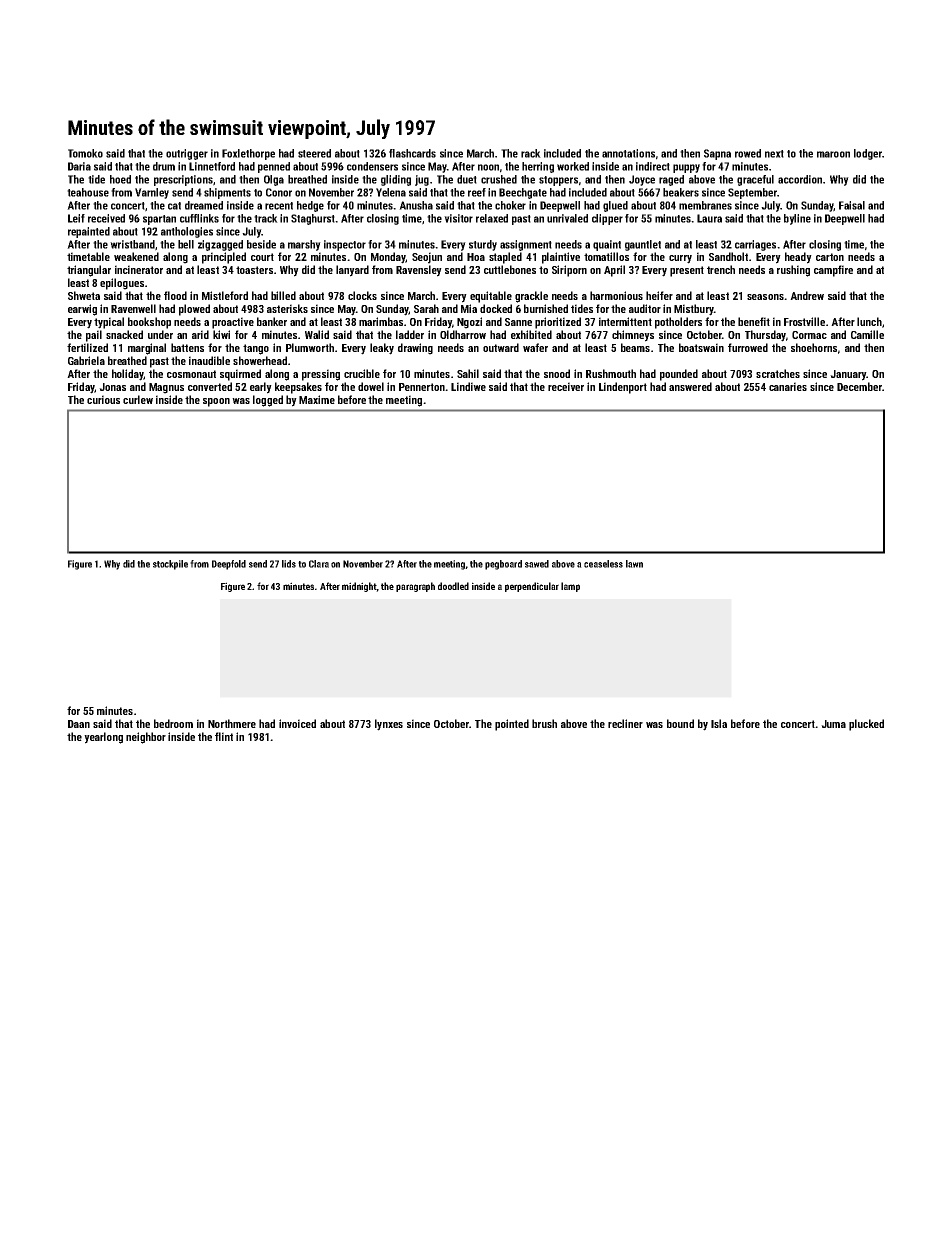  Describe the element at coordinates (570, 587) in the screenshot. I see `lamp` at that location.
